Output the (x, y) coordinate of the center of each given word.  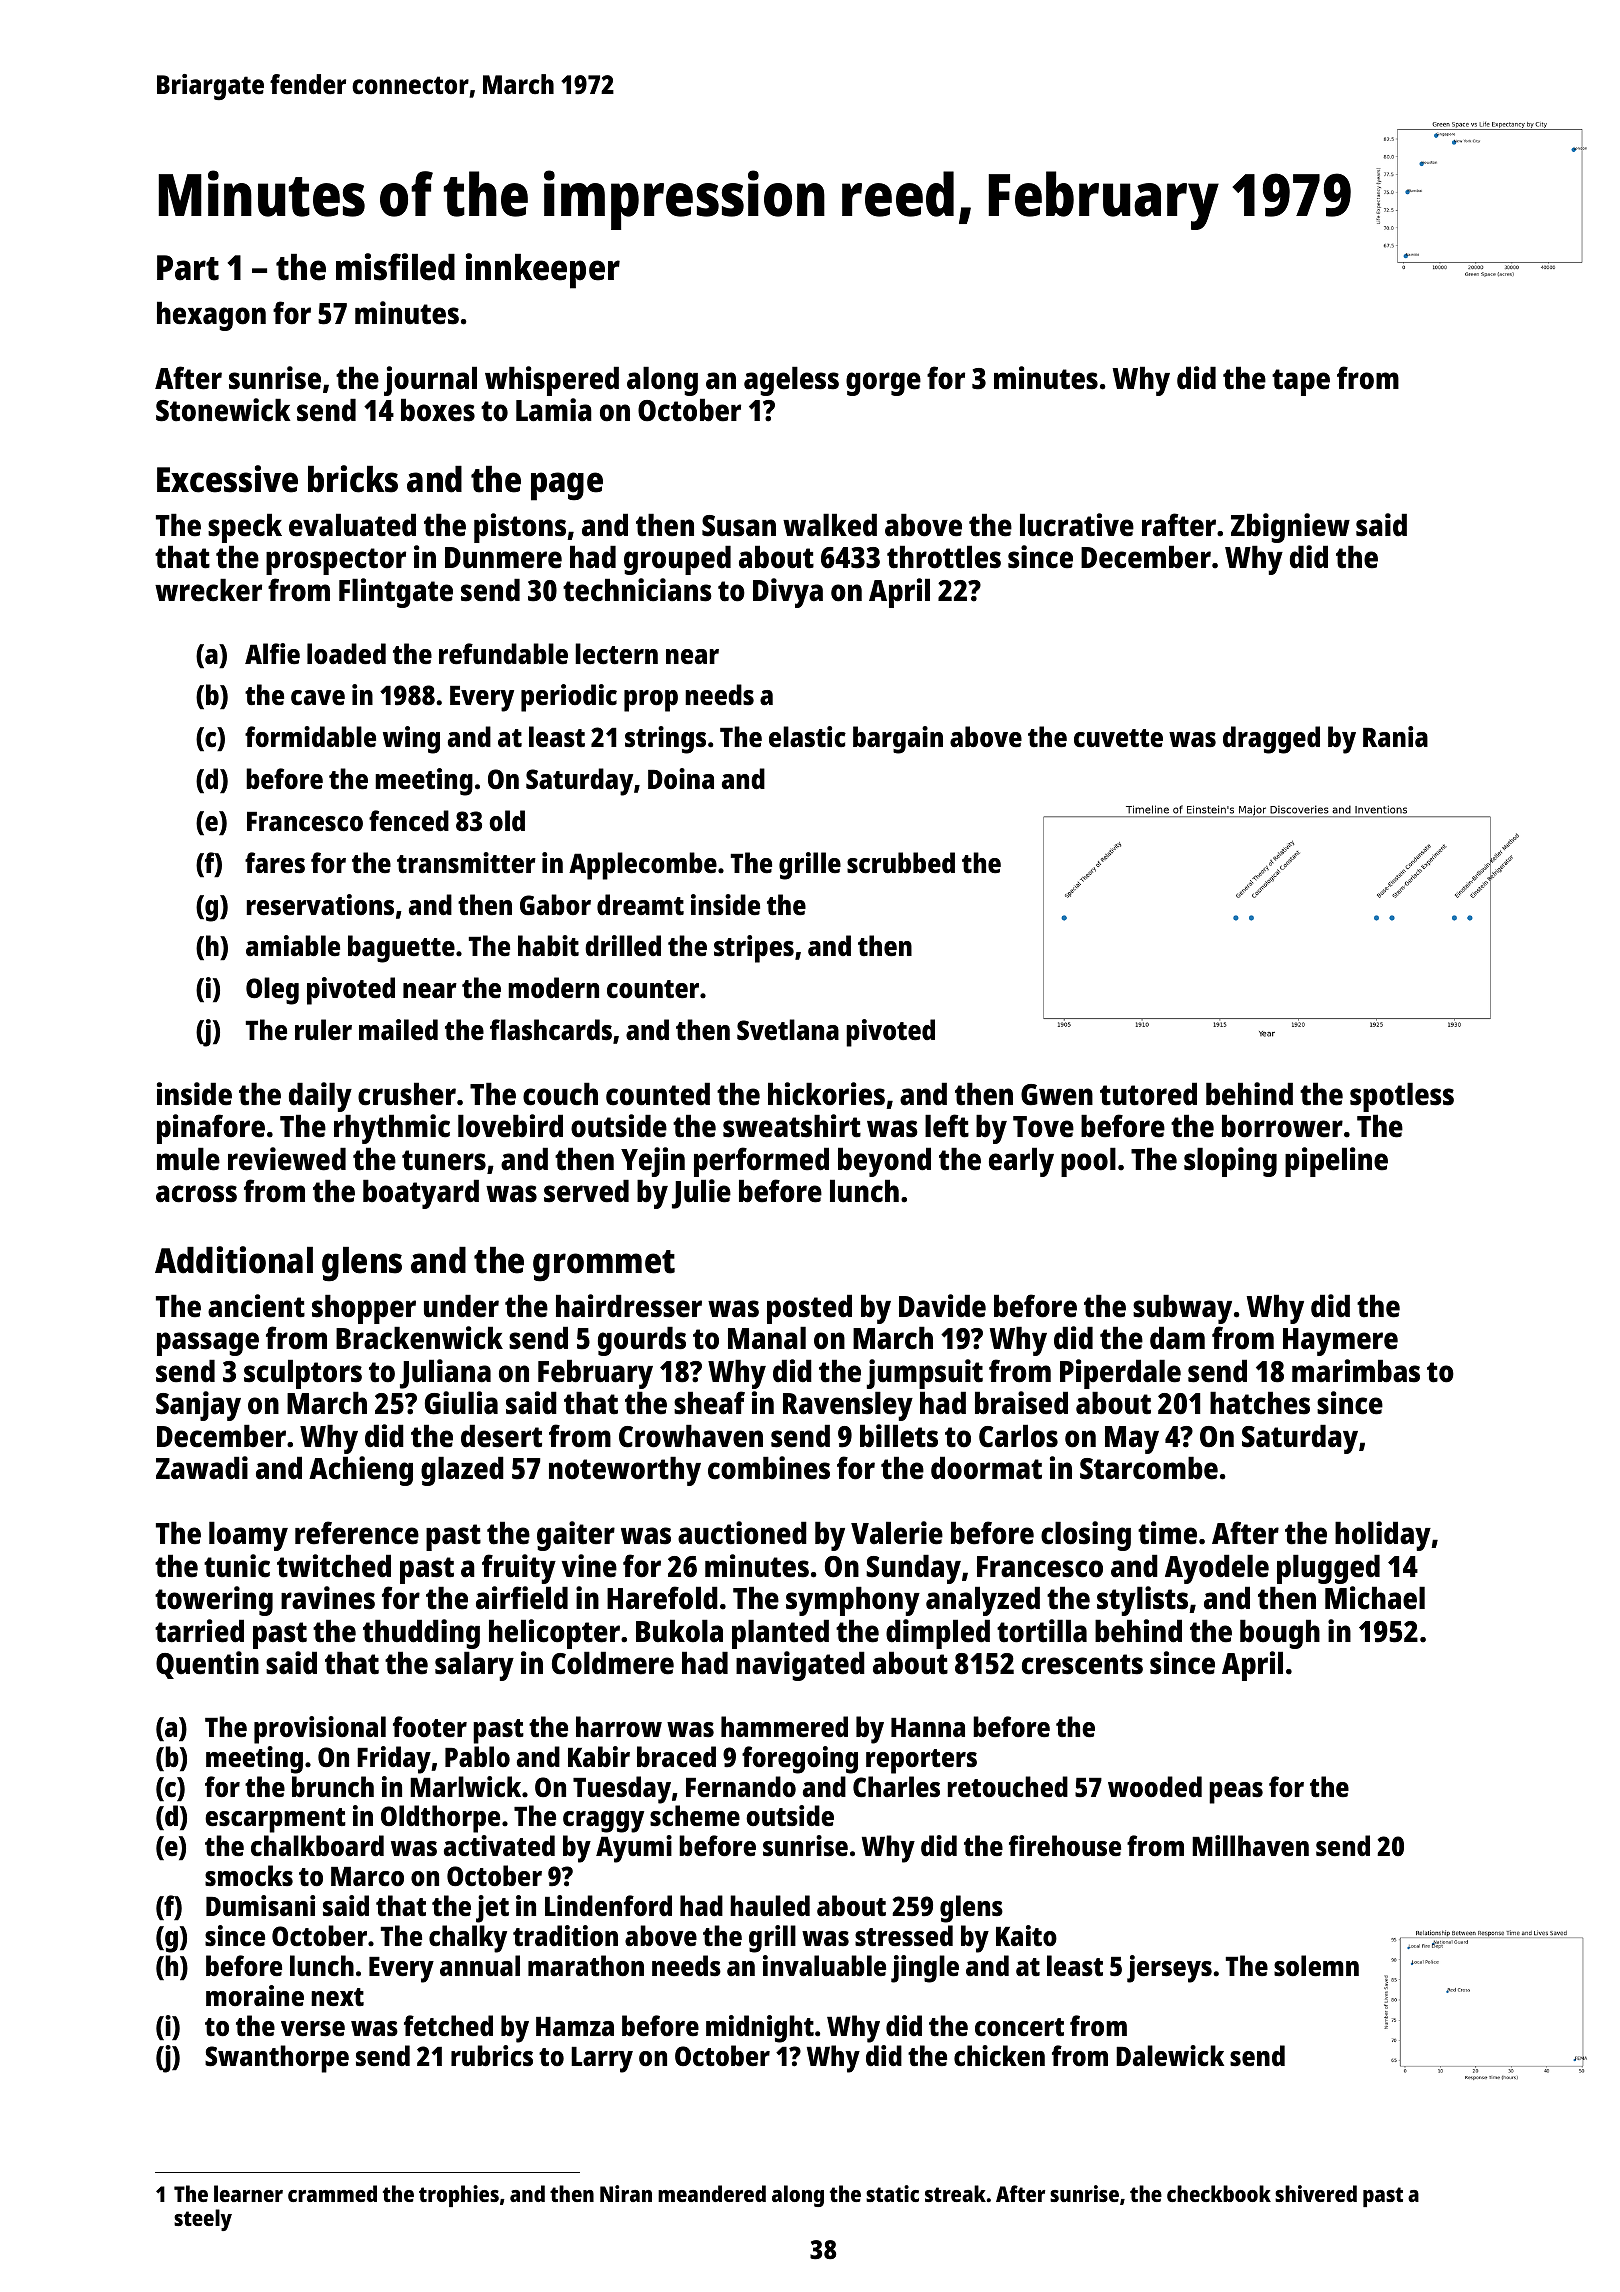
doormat (986, 1468)
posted (809, 1309)
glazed (462, 1471)
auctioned (742, 1533)
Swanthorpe (277, 2059)
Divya (788, 593)
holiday (1383, 1536)
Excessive (227, 479)
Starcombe (1149, 1468)
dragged (1271, 740)
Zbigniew (1290, 528)
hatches (1260, 1403)
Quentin (207, 1665)
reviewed (287, 1159)
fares (275, 863)
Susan (739, 526)
